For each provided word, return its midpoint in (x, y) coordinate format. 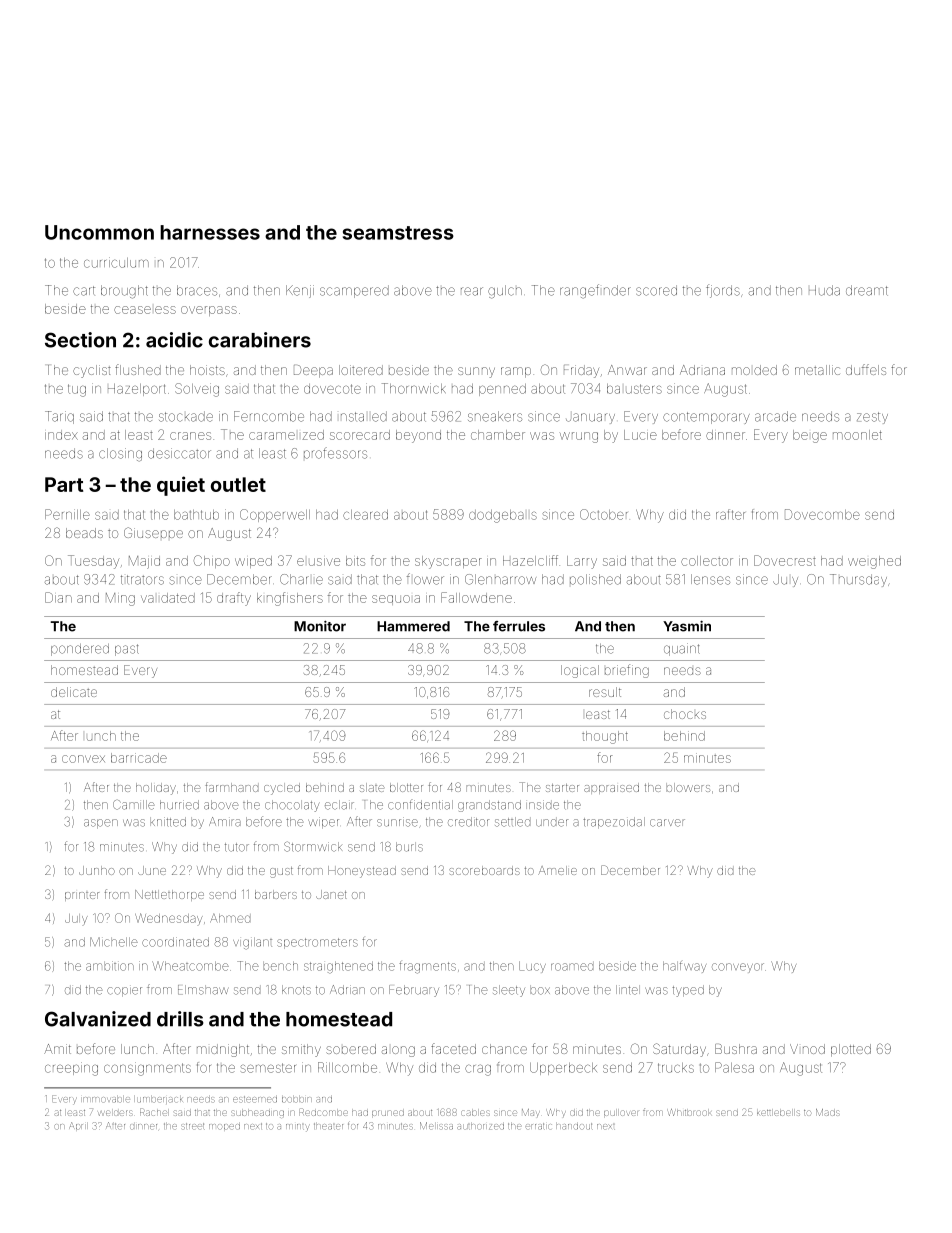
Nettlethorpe (169, 895)
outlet (238, 484)
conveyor (738, 967)
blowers (688, 787)
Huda (824, 290)
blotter (406, 787)
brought (124, 292)
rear (472, 291)
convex (83, 759)
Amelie (557, 870)
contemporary (706, 418)
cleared (365, 515)
